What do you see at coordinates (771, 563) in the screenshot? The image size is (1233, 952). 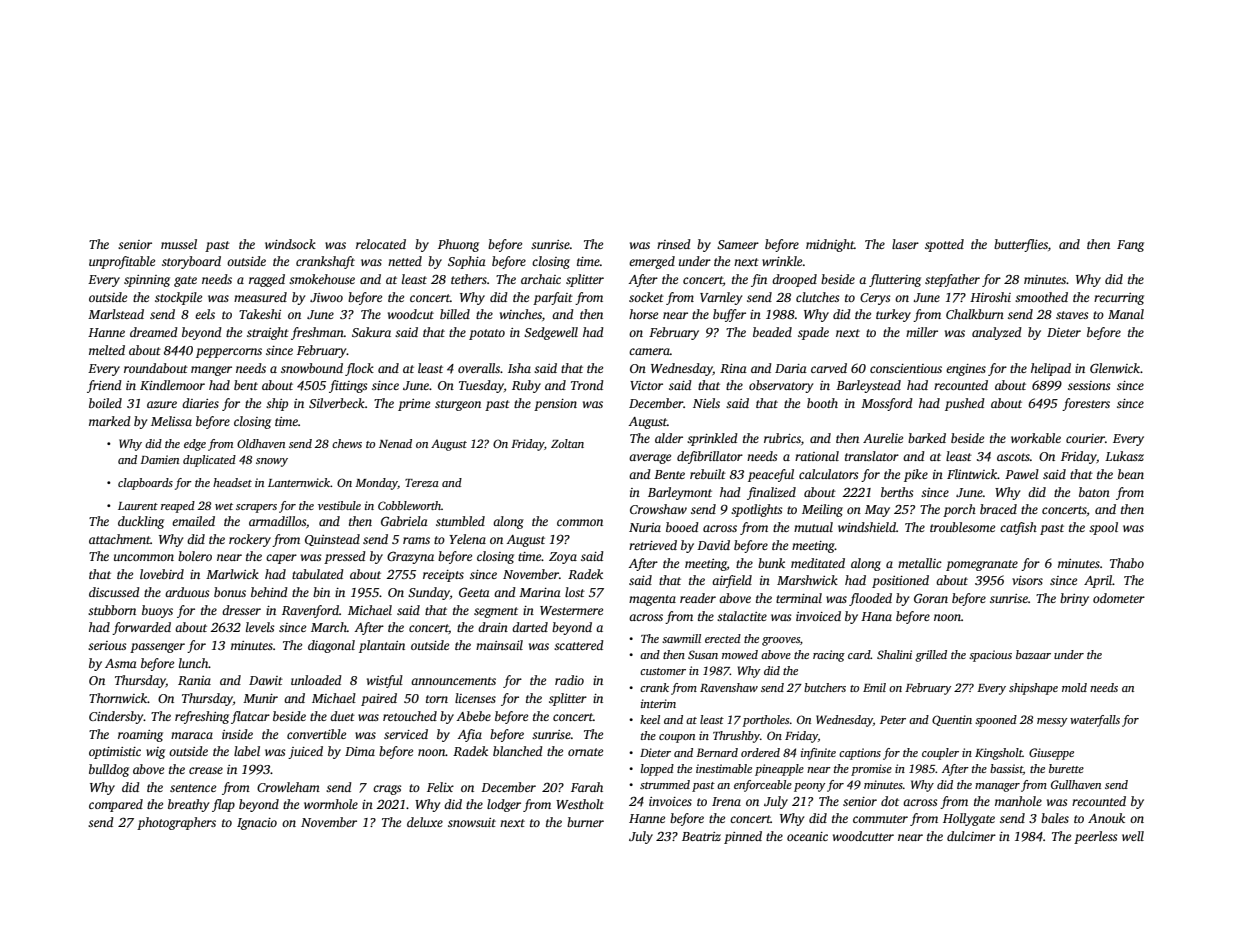 I see `bunk` at bounding box center [771, 563].
